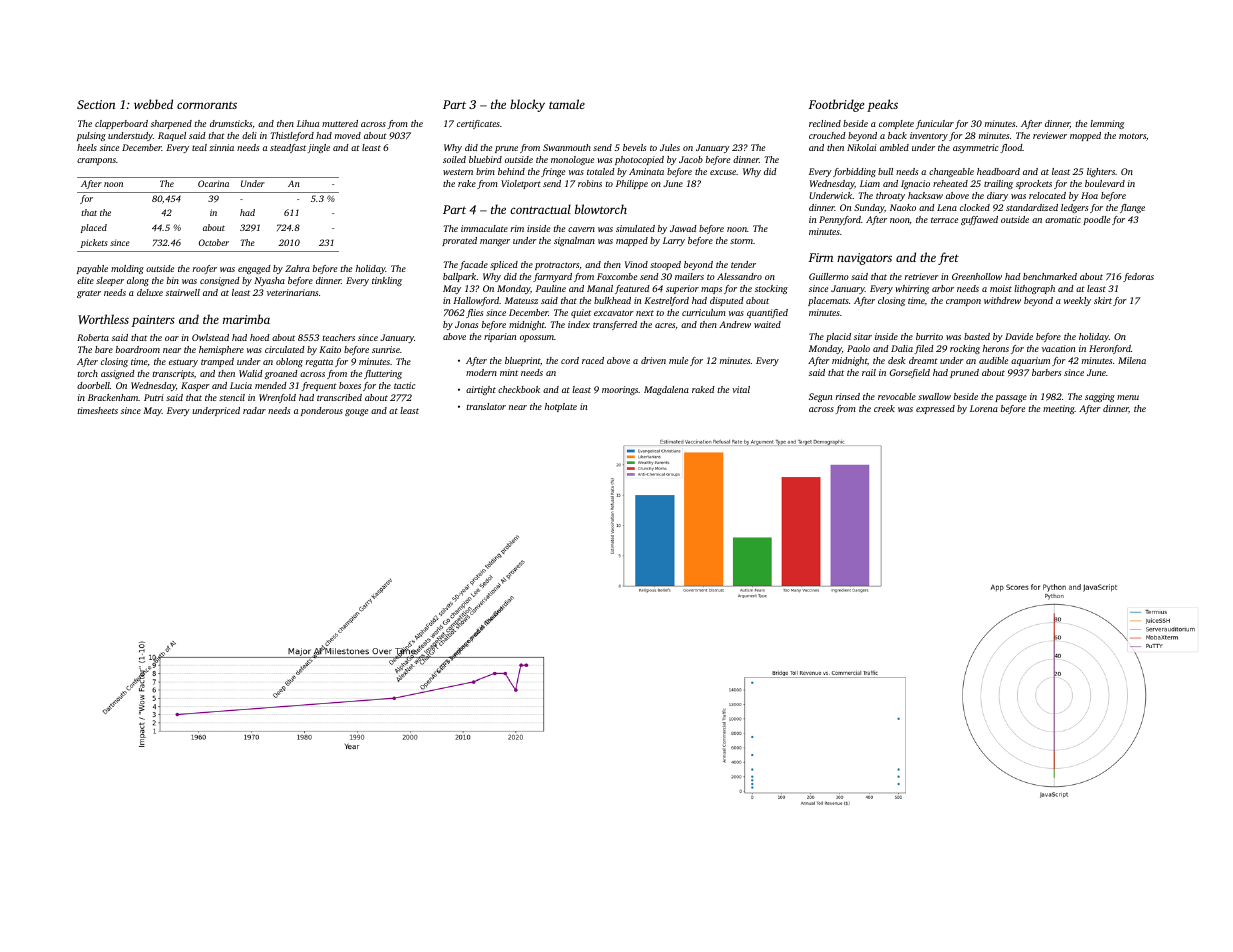 Image resolution: width=1233 pixels, height=952 pixels. What do you see at coordinates (183, 292) in the page?
I see `stairwell` at bounding box center [183, 292].
